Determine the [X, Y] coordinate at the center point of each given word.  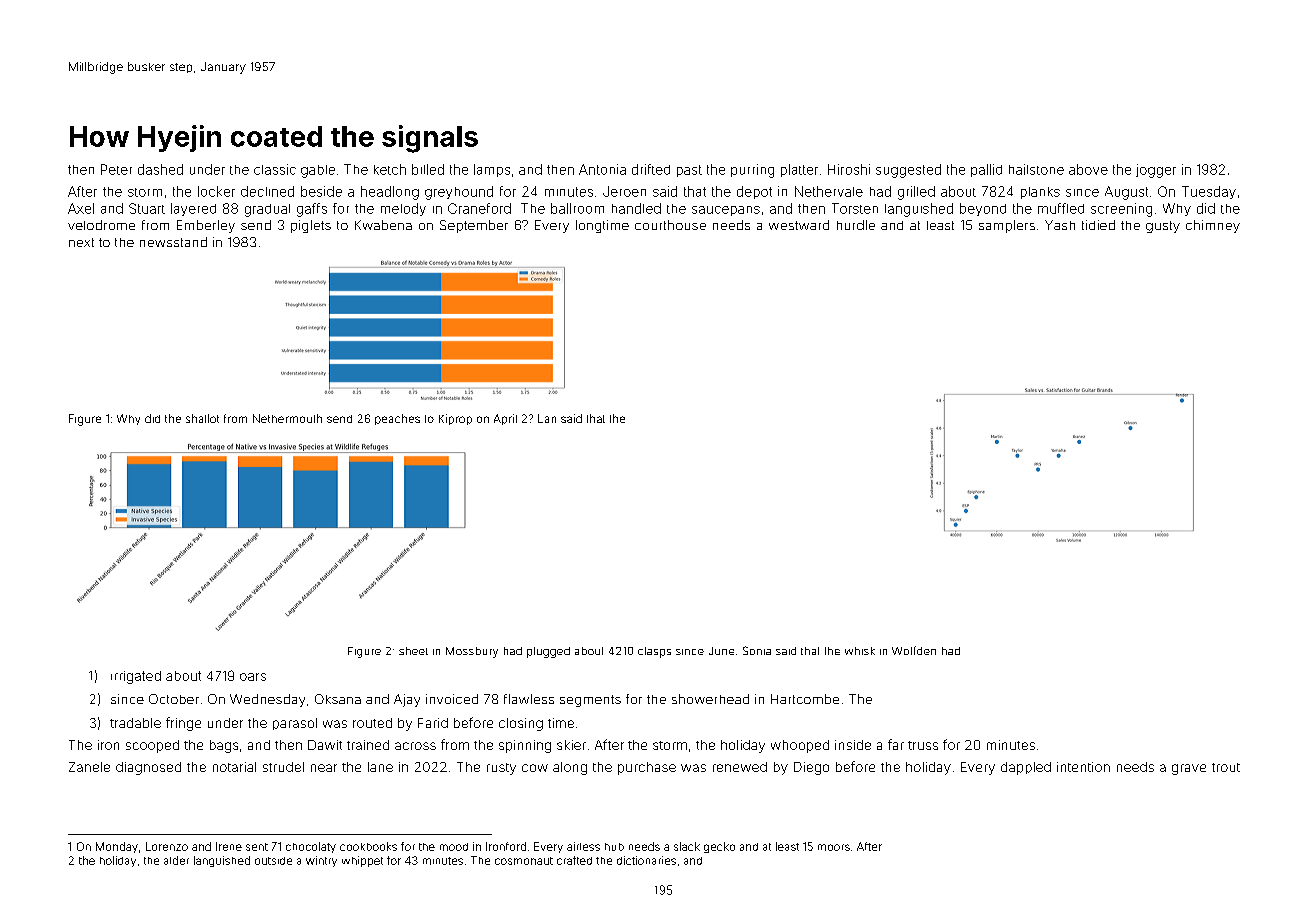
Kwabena [383, 225]
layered [193, 209]
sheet [413, 651]
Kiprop [455, 419]
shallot [202, 418]
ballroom [577, 208]
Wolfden [914, 650]
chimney [1213, 226]
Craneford [479, 208]
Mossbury [472, 652]
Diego [811, 768]
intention [1083, 767]
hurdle [856, 225]
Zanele [89, 767]
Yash [1060, 225]
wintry [321, 861]
